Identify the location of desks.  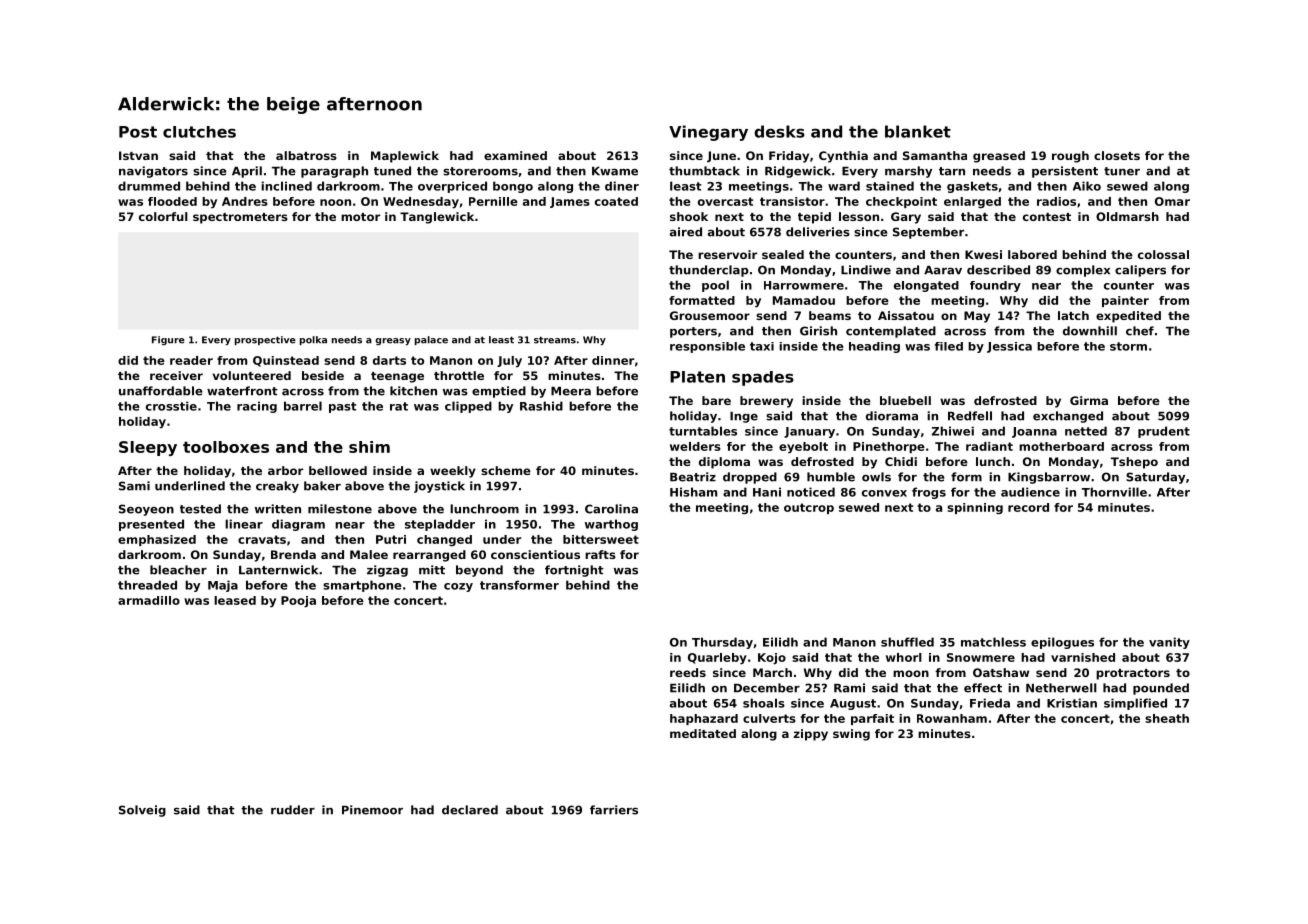
(779, 131).
